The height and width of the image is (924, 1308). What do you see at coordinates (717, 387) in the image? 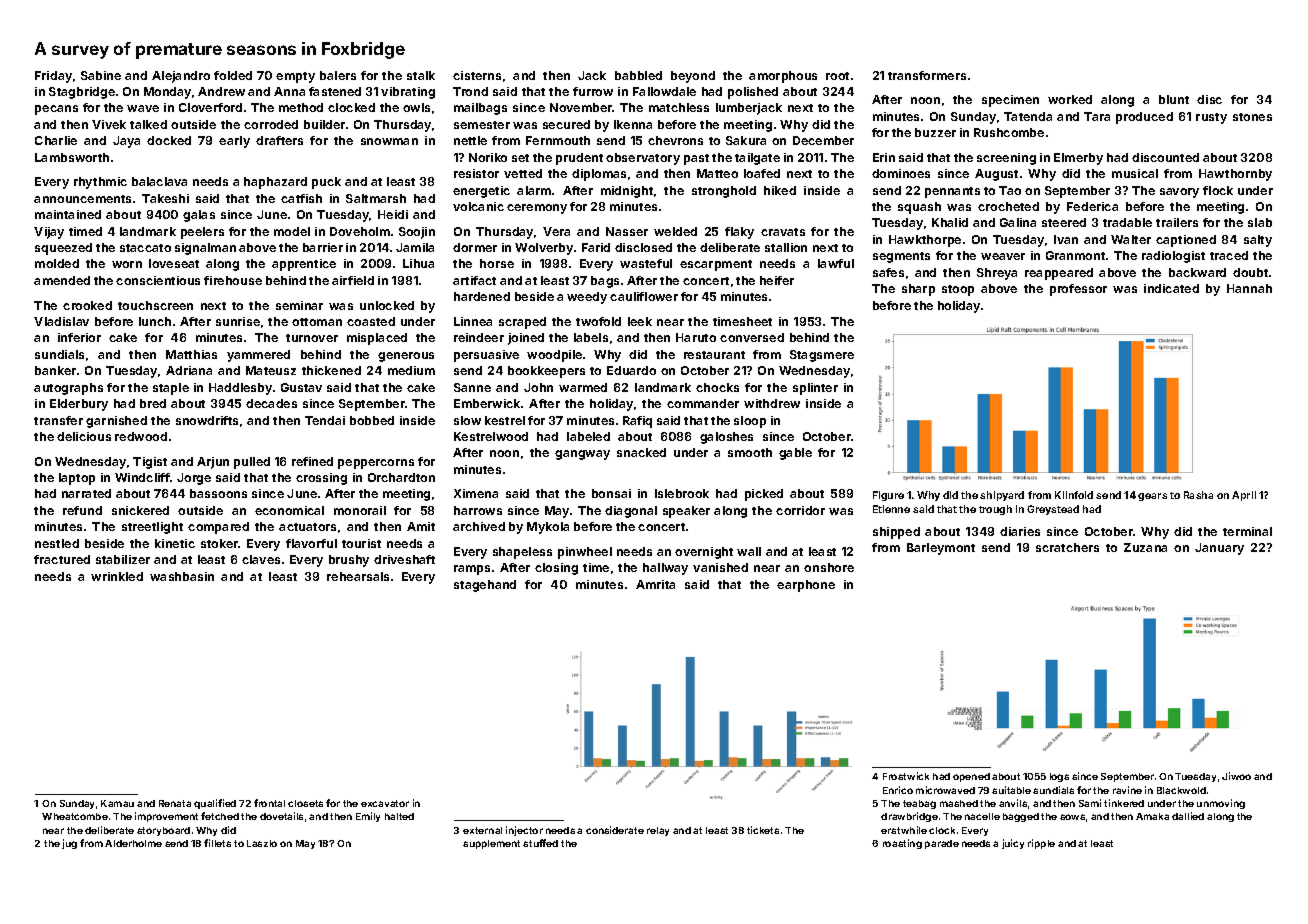
I see `chocks` at bounding box center [717, 387].
